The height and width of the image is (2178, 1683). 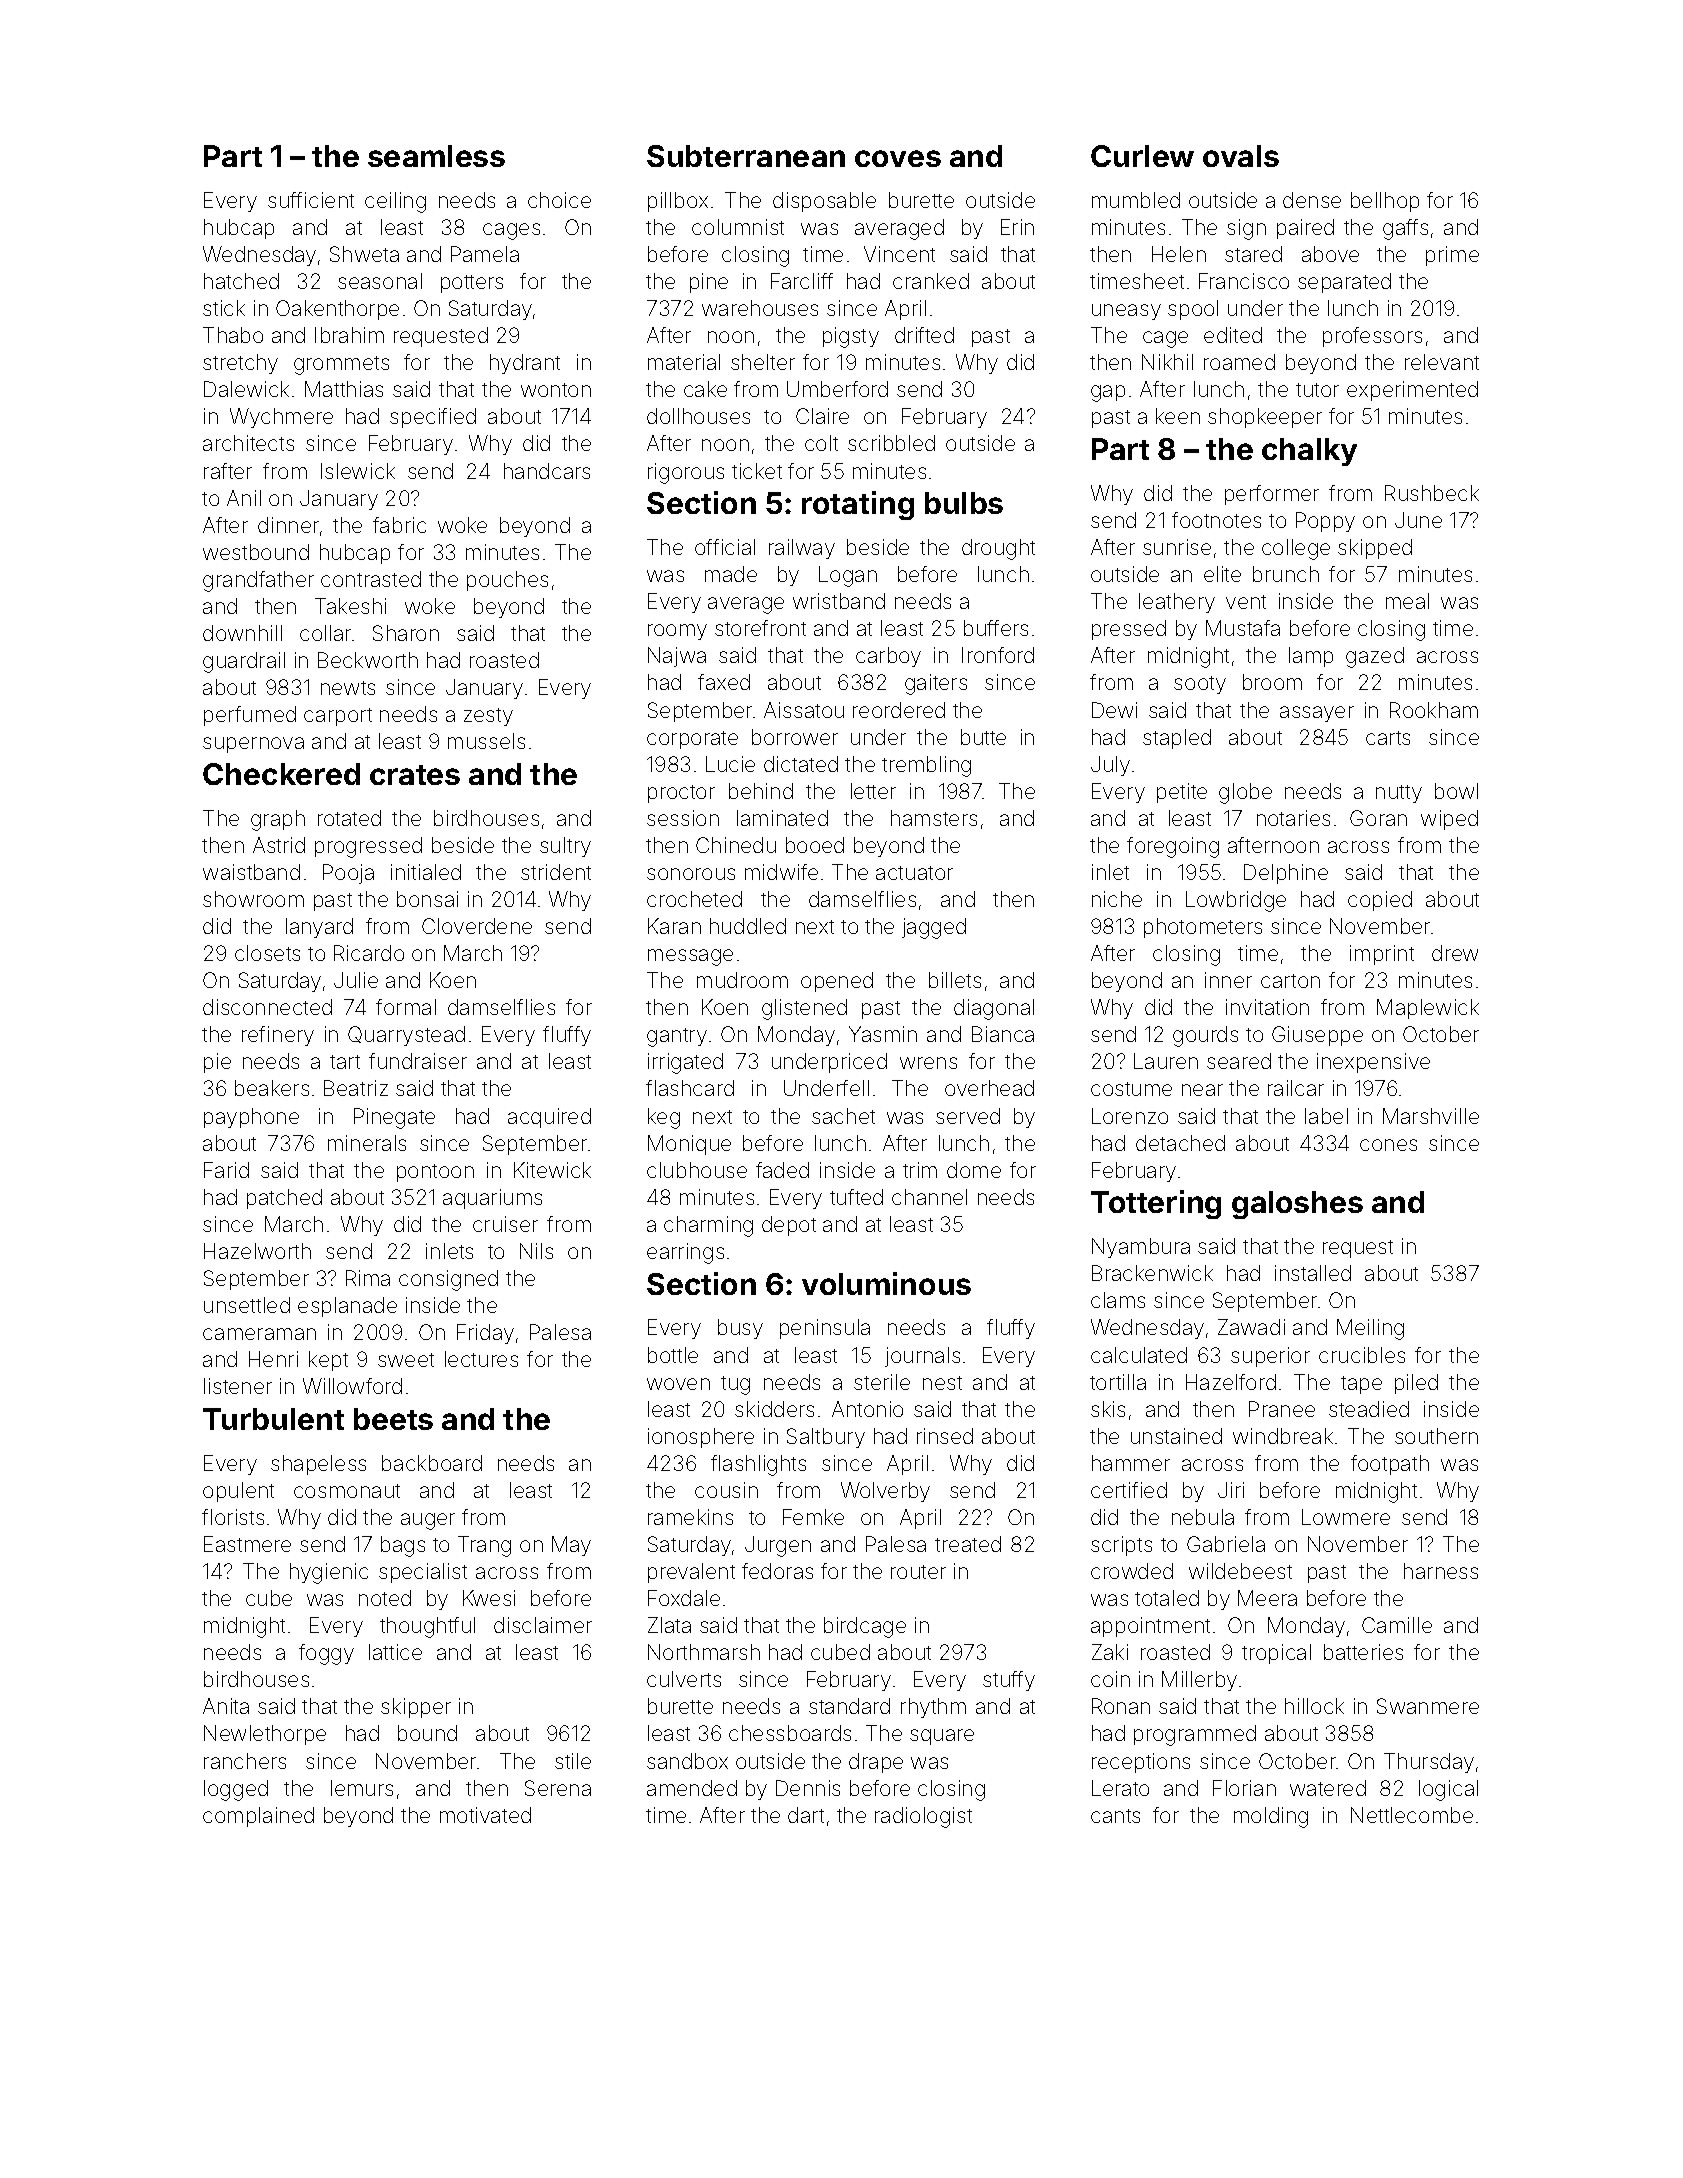 I want to click on material, so click(x=684, y=362).
